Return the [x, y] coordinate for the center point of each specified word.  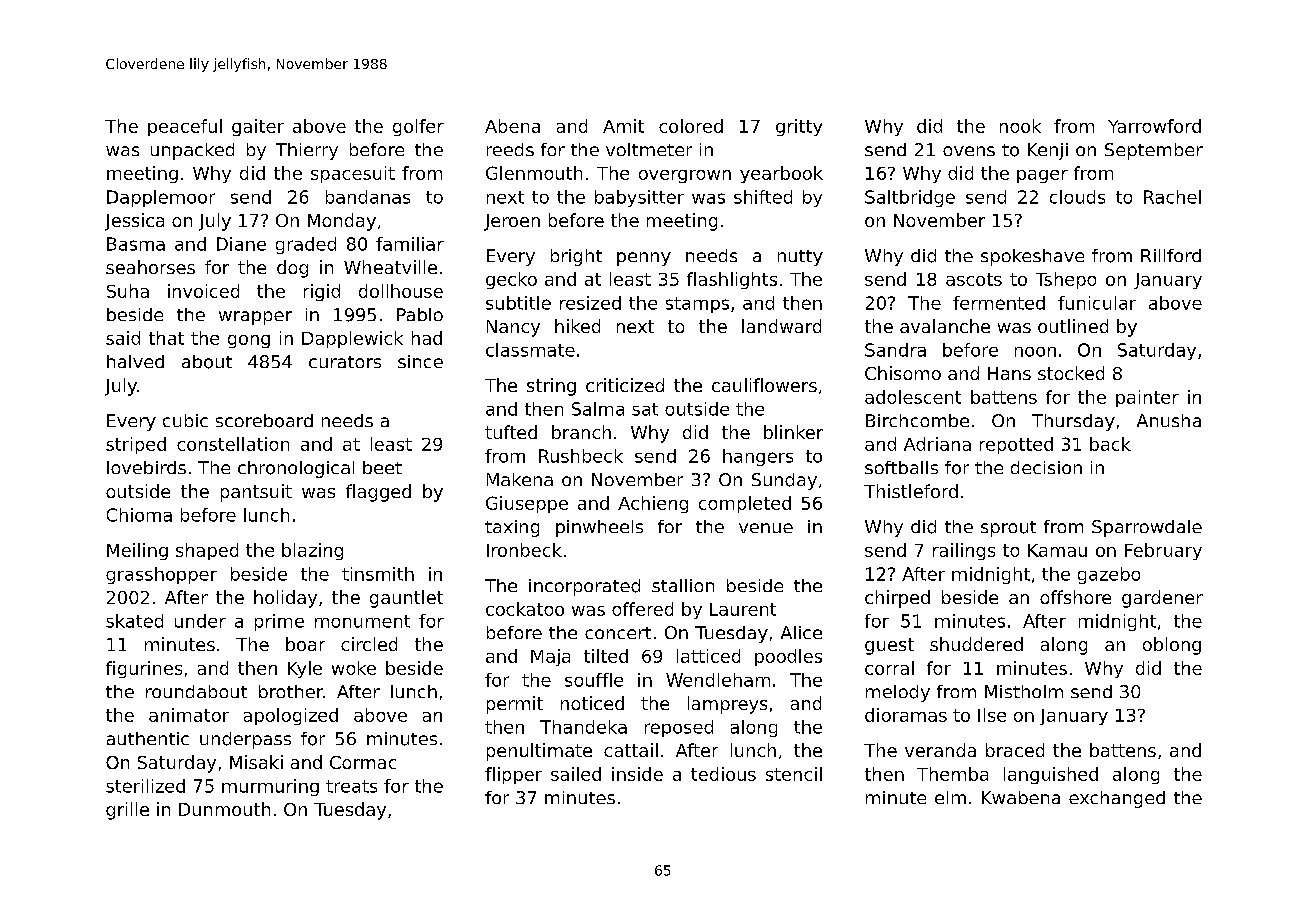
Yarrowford [1154, 126]
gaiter [258, 127]
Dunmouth [224, 809]
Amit [623, 126]
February [1163, 551]
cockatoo [525, 609]
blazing [312, 551]
